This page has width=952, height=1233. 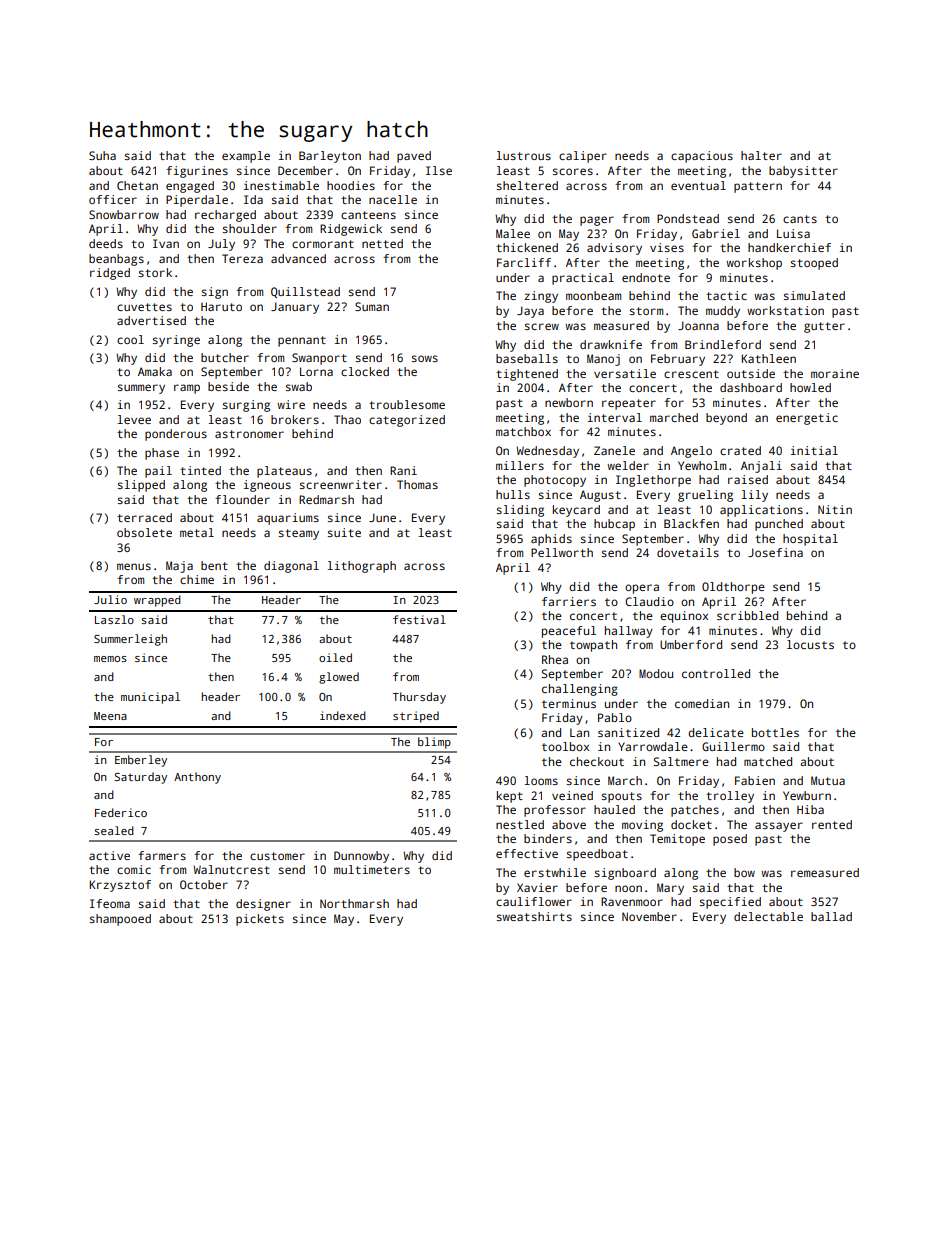 What do you see at coordinates (197, 579) in the page?
I see `chime` at bounding box center [197, 579].
